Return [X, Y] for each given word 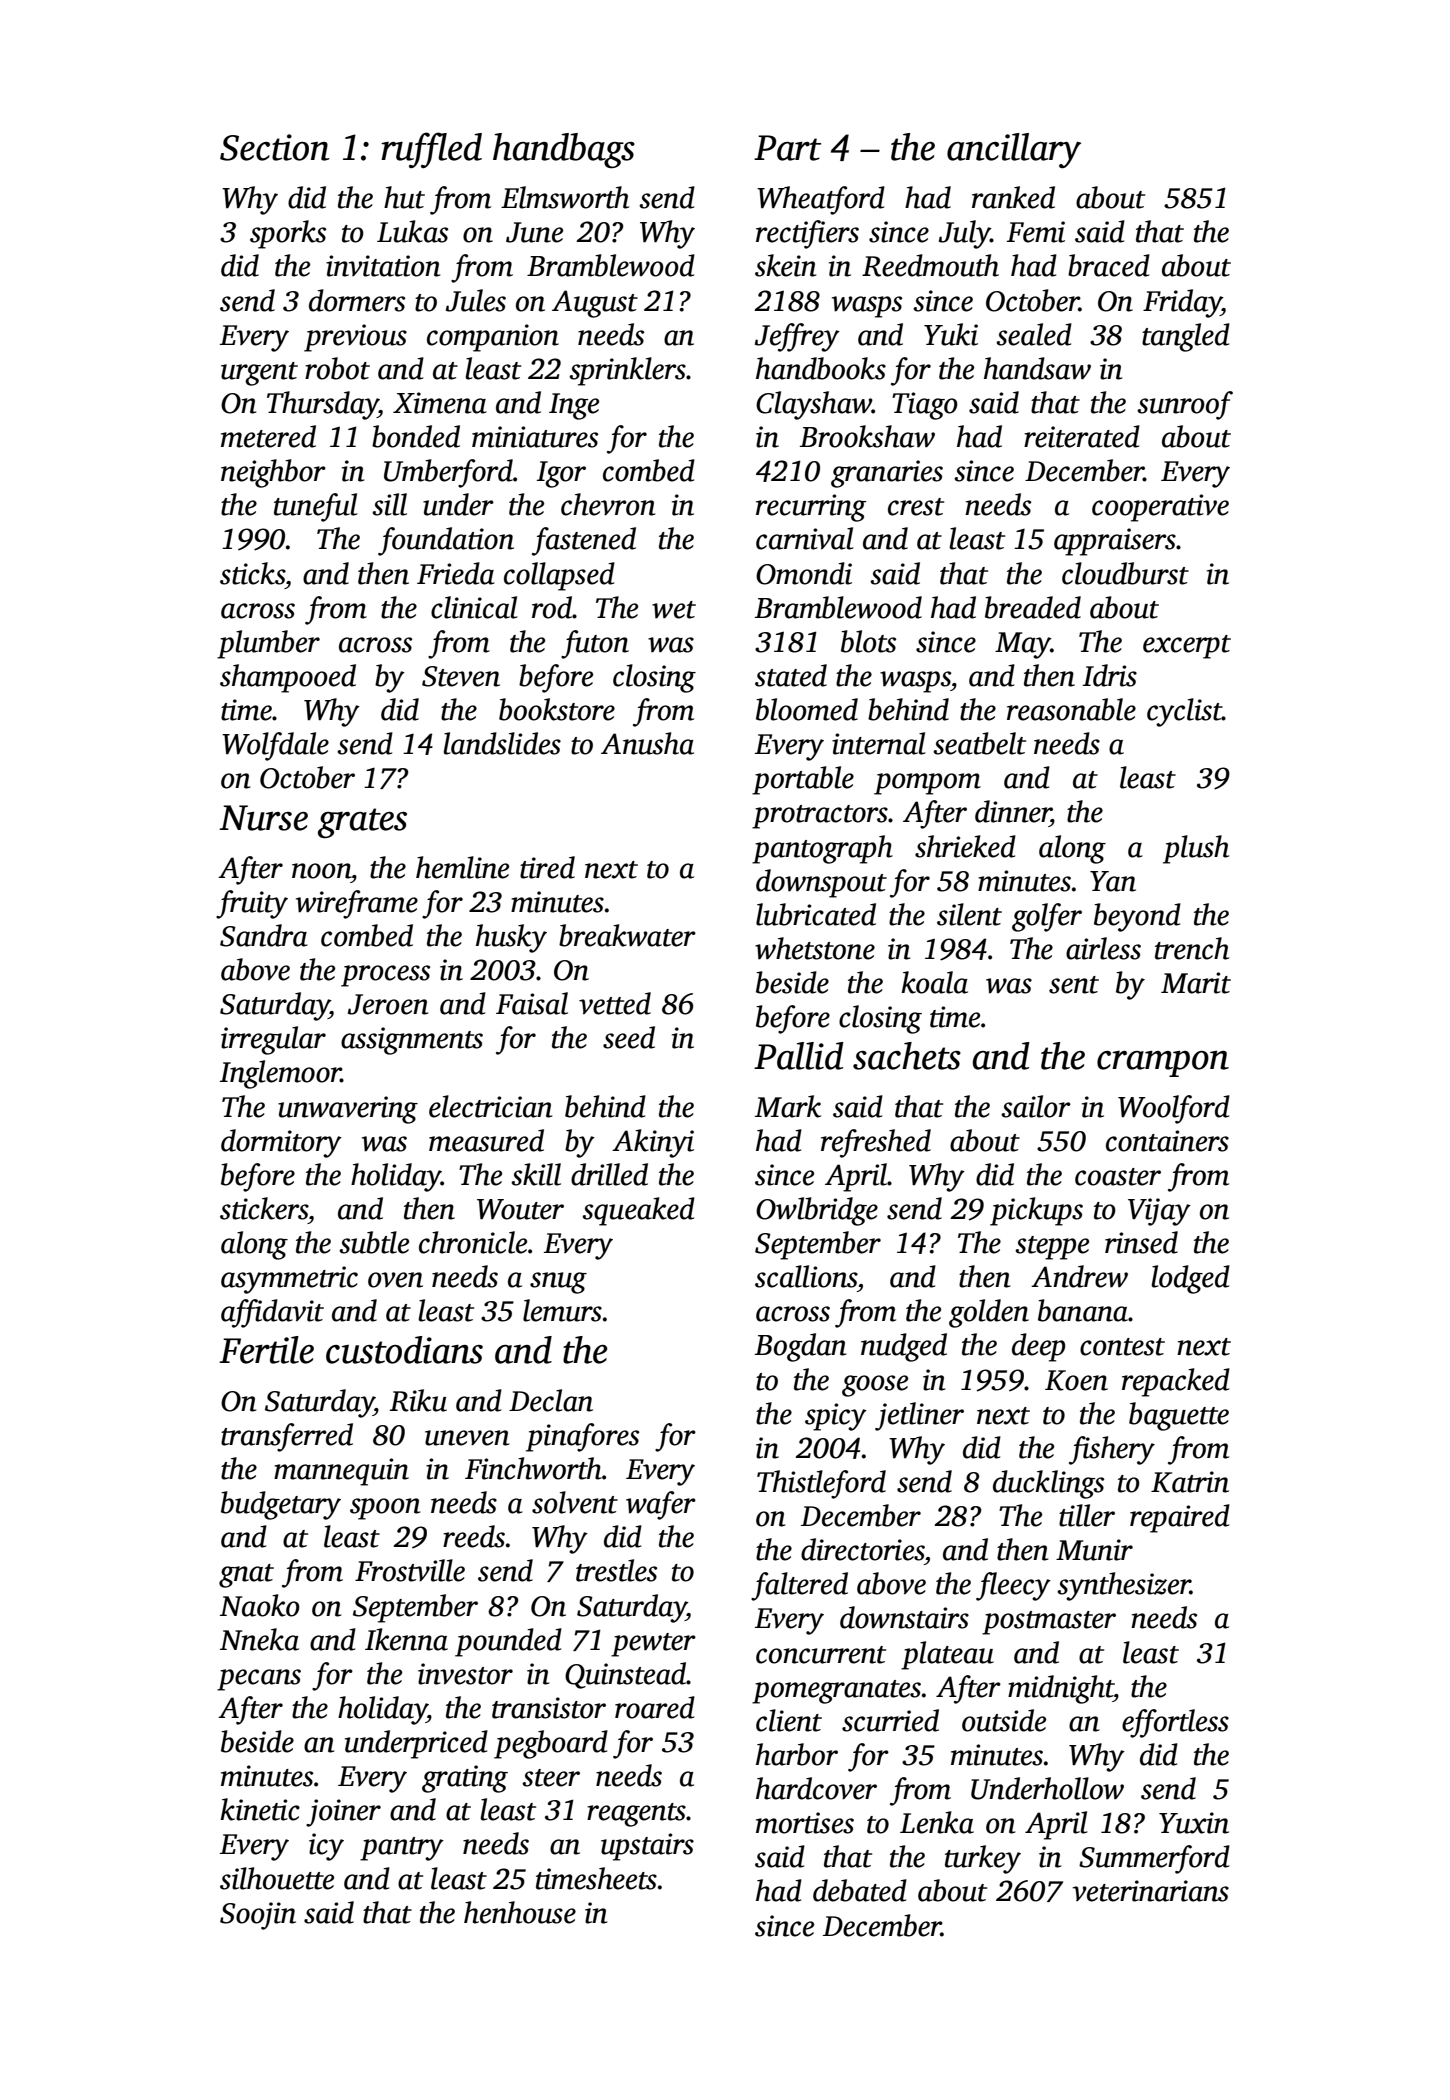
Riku [418, 1400]
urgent [259, 374]
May [1023, 645]
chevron [608, 504]
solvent [575, 1502]
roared [655, 1707]
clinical [474, 607]
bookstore [557, 709]
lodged [1190, 1279]
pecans [259, 1680]
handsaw [1037, 368]
